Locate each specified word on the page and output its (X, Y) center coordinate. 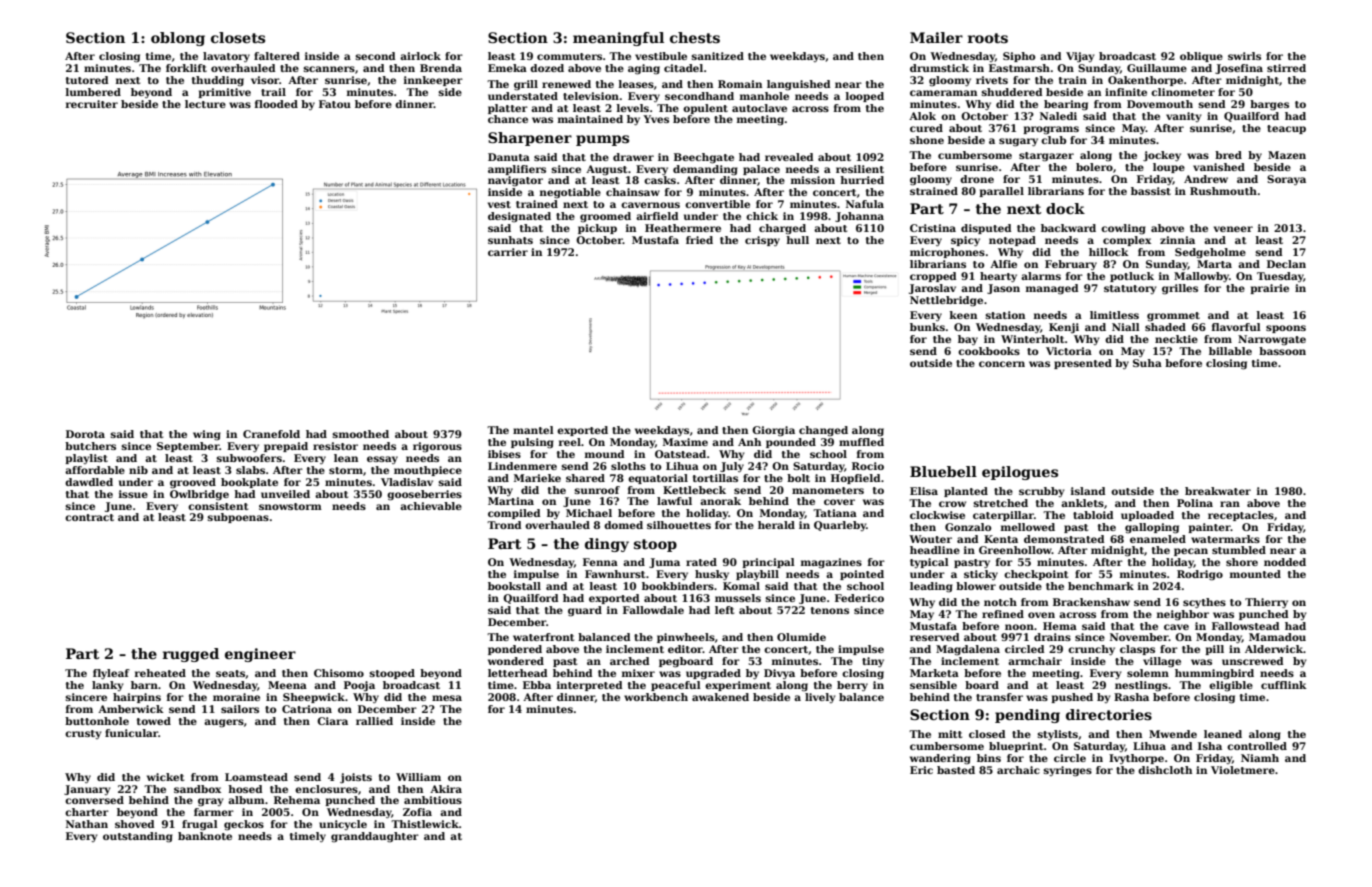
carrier (508, 252)
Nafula (865, 204)
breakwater (1218, 491)
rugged (191, 655)
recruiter (92, 104)
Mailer (936, 37)
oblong (178, 39)
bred (1228, 155)
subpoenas (238, 518)
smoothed (360, 434)
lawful (674, 501)
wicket (165, 777)
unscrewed (1253, 661)
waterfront (543, 637)
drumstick (939, 68)
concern (1002, 364)
